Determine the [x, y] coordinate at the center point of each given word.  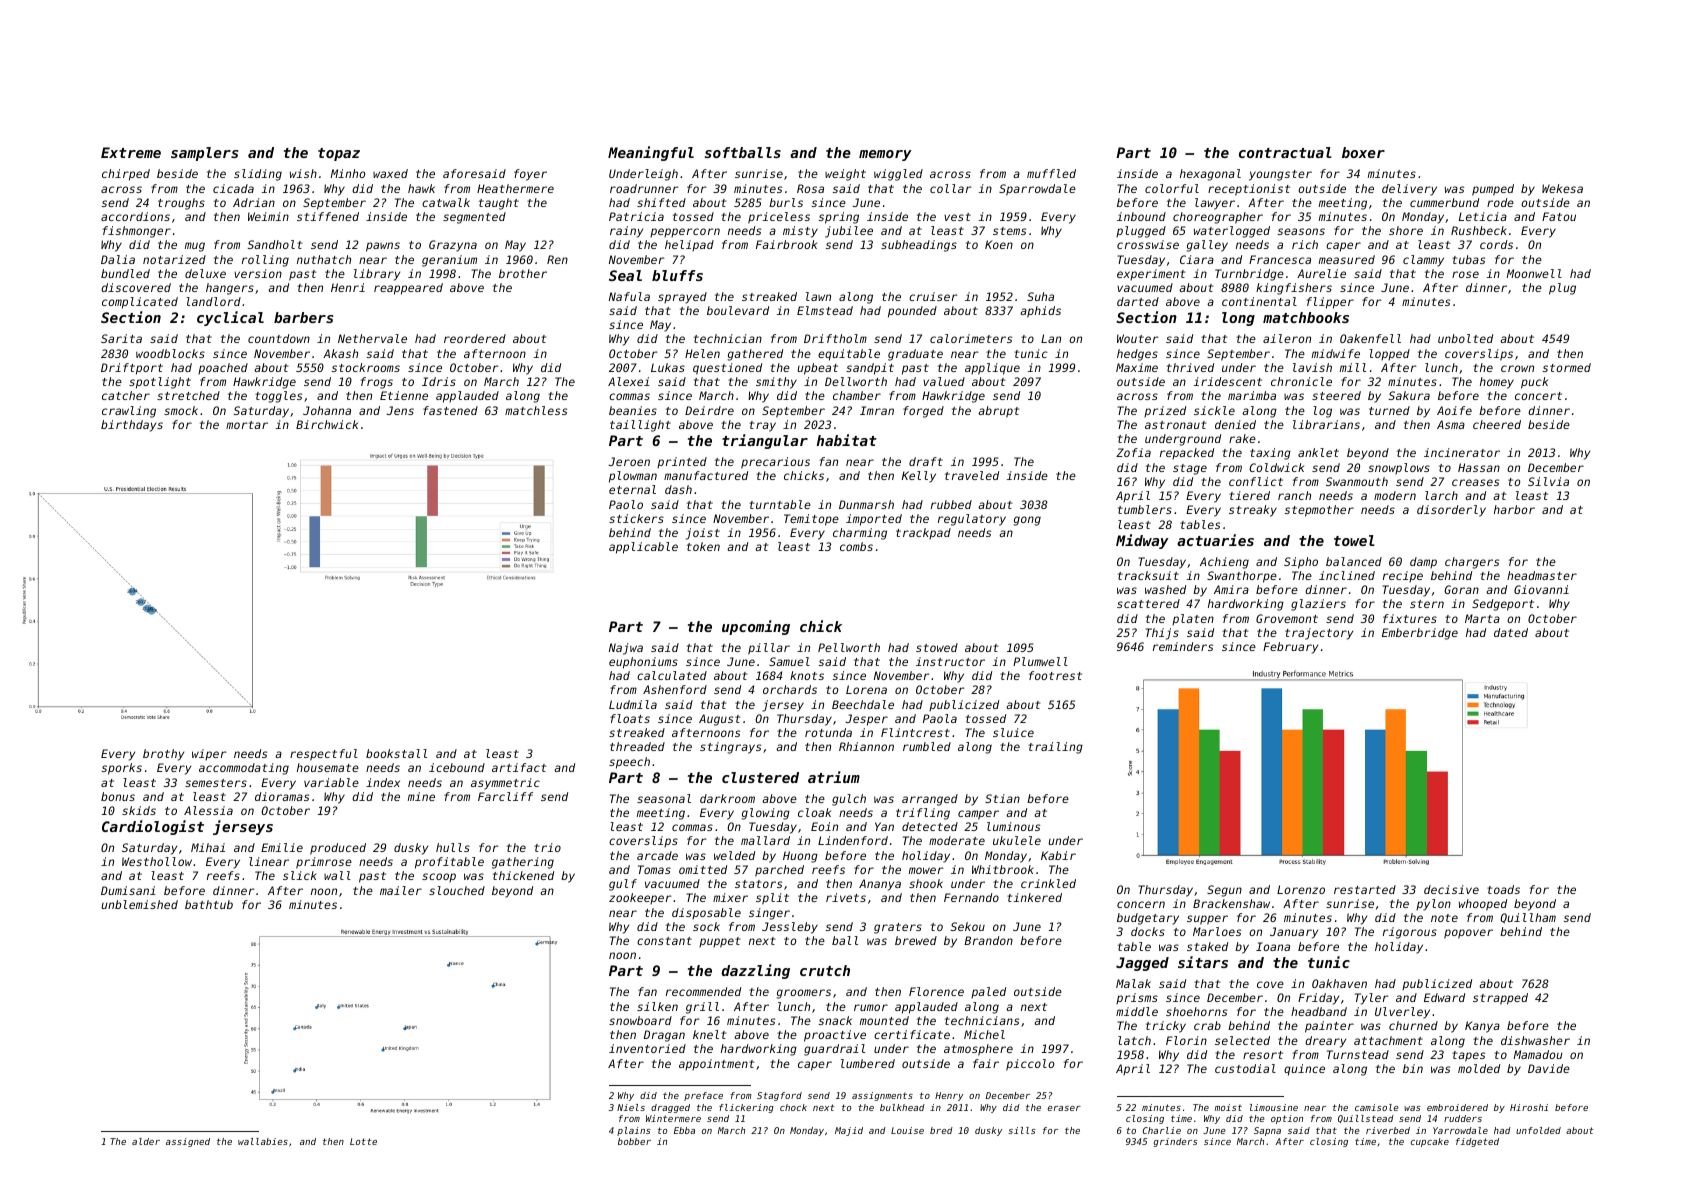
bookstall [396, 753]
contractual [1285, 152]
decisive [1451, 889]
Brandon [988, 940]
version [258, 273]
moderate [957, 840]
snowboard [640, 1020]
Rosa [810, 188]
